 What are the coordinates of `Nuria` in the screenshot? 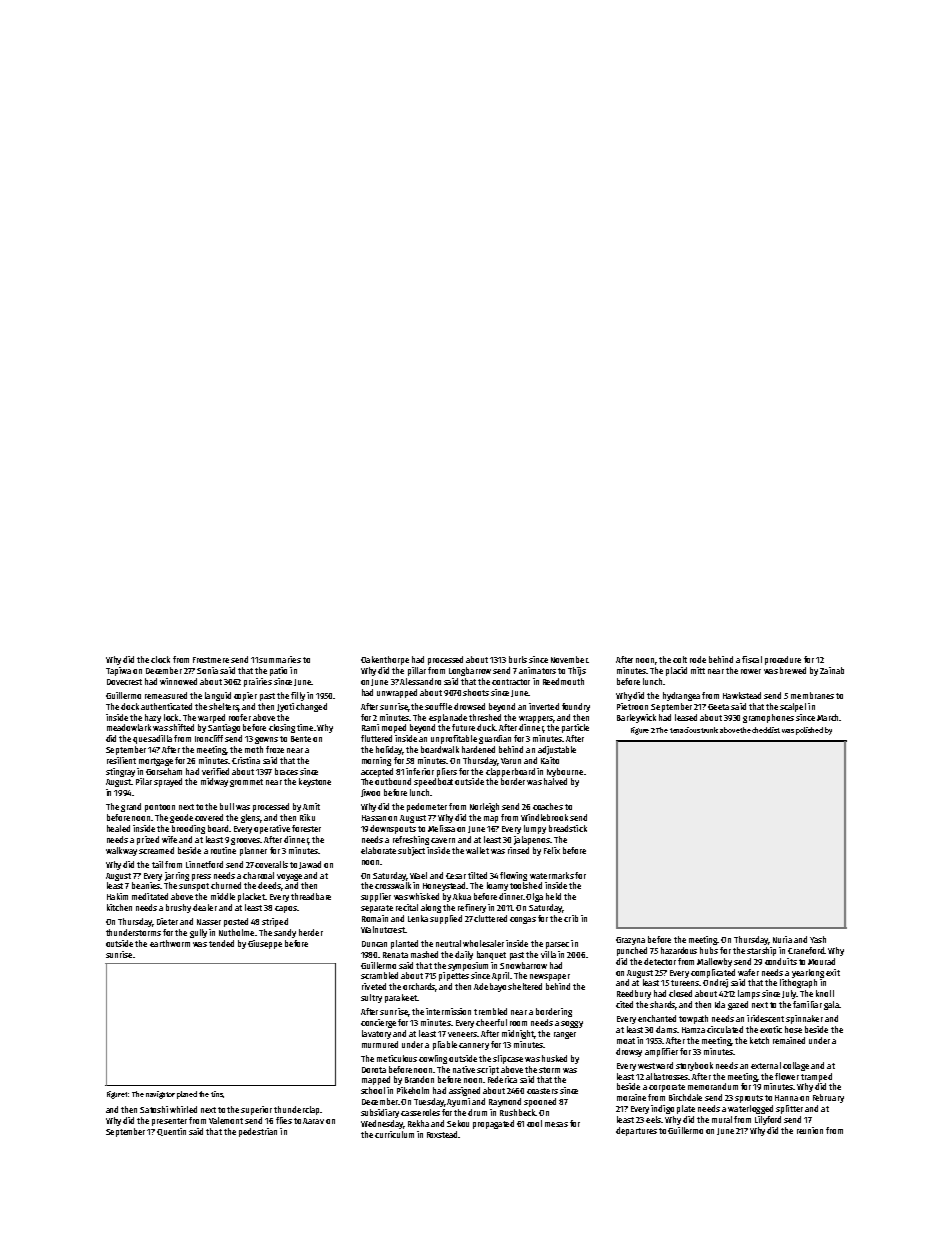 It's located at (782, 939).
